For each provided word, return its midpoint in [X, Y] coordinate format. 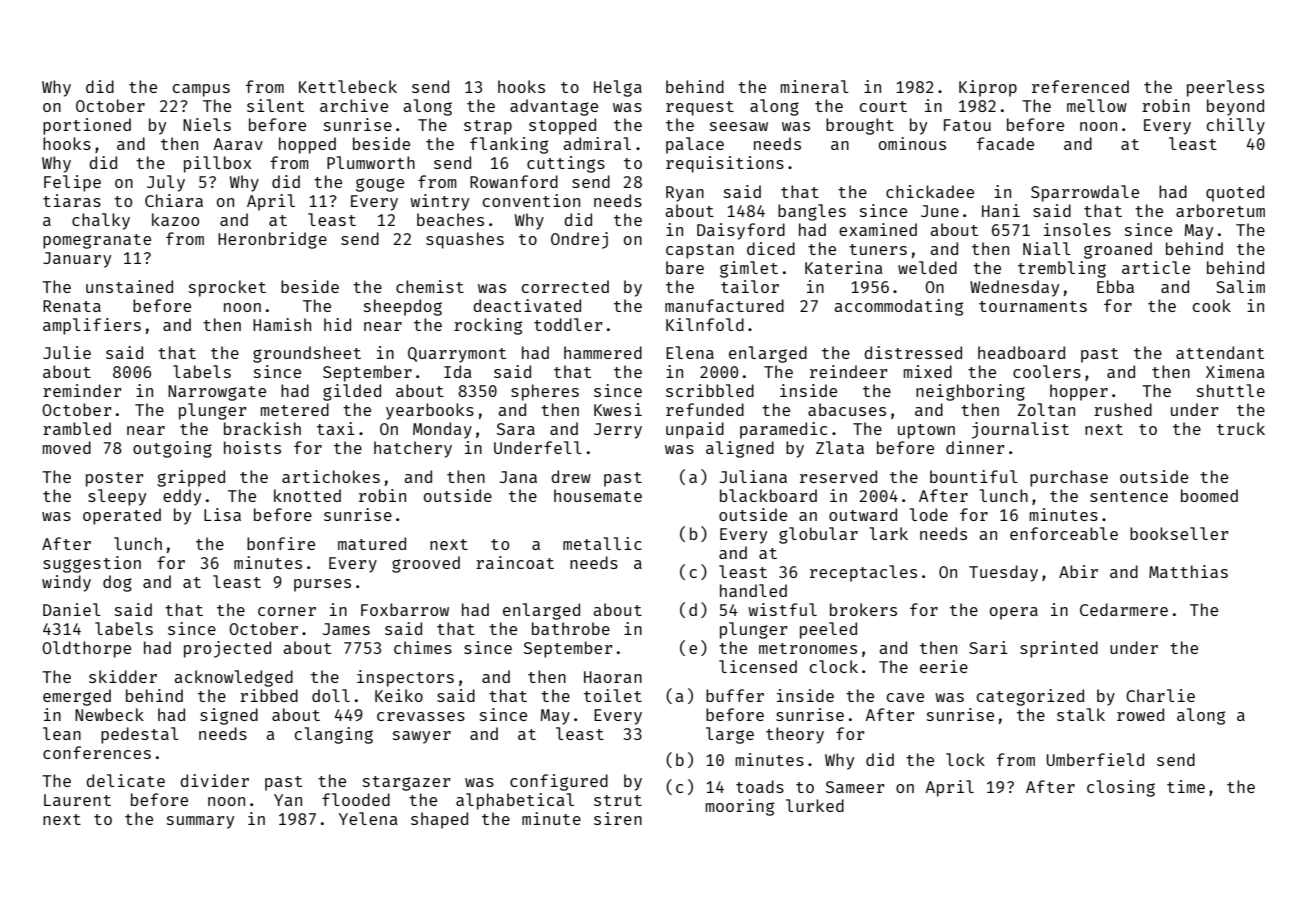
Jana [518, 477]
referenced [1080, 86]
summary [200, 822]
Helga [618, 88]
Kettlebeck [348, 86]
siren [618, 818]
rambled [77, 428]
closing [1121, 788]
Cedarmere [1124, 609]
